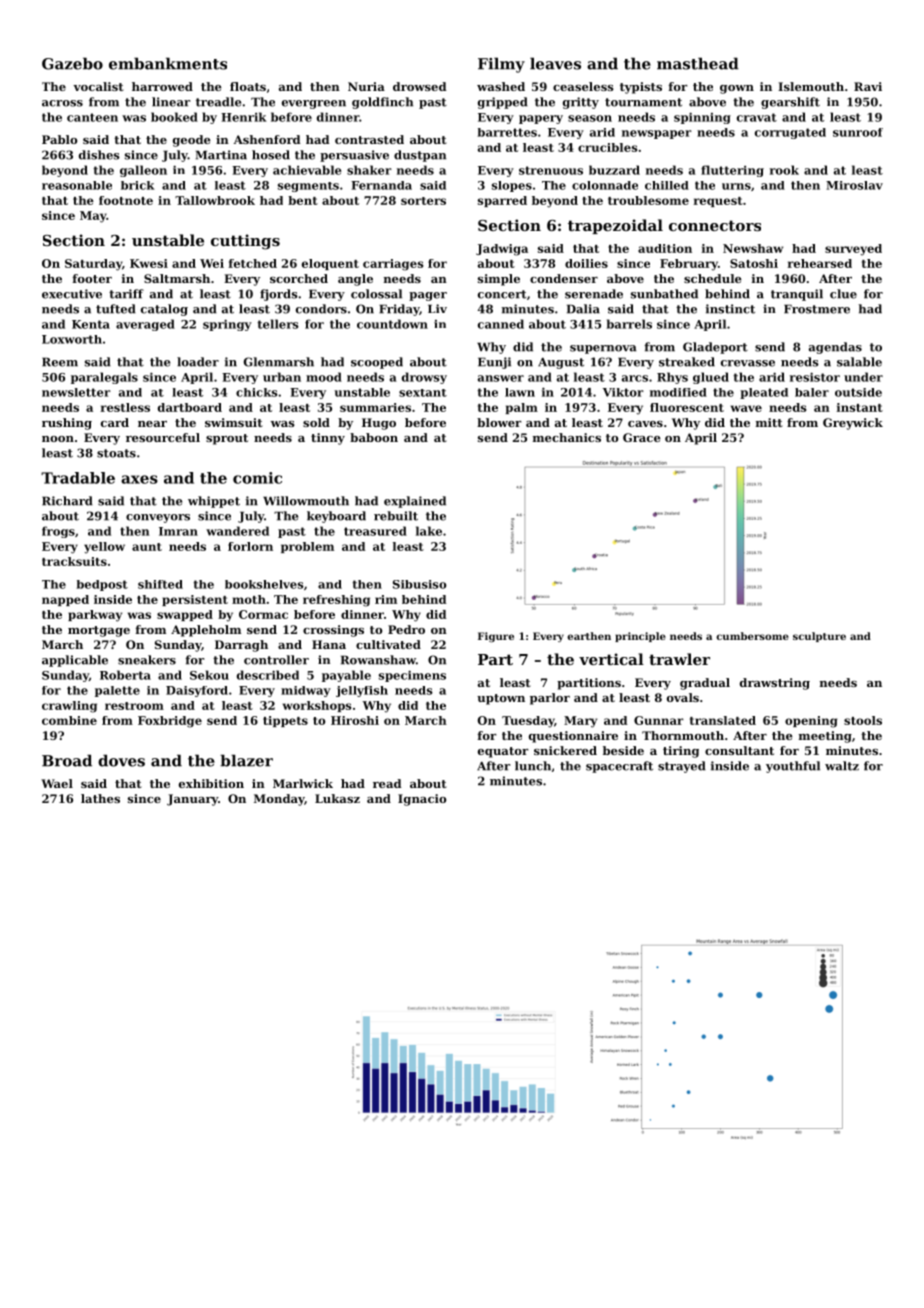 This screenshot has width=924, height=1308. Describe the element at coordinates (550, 699) in the screenshot. I see `parlor` at that location.
